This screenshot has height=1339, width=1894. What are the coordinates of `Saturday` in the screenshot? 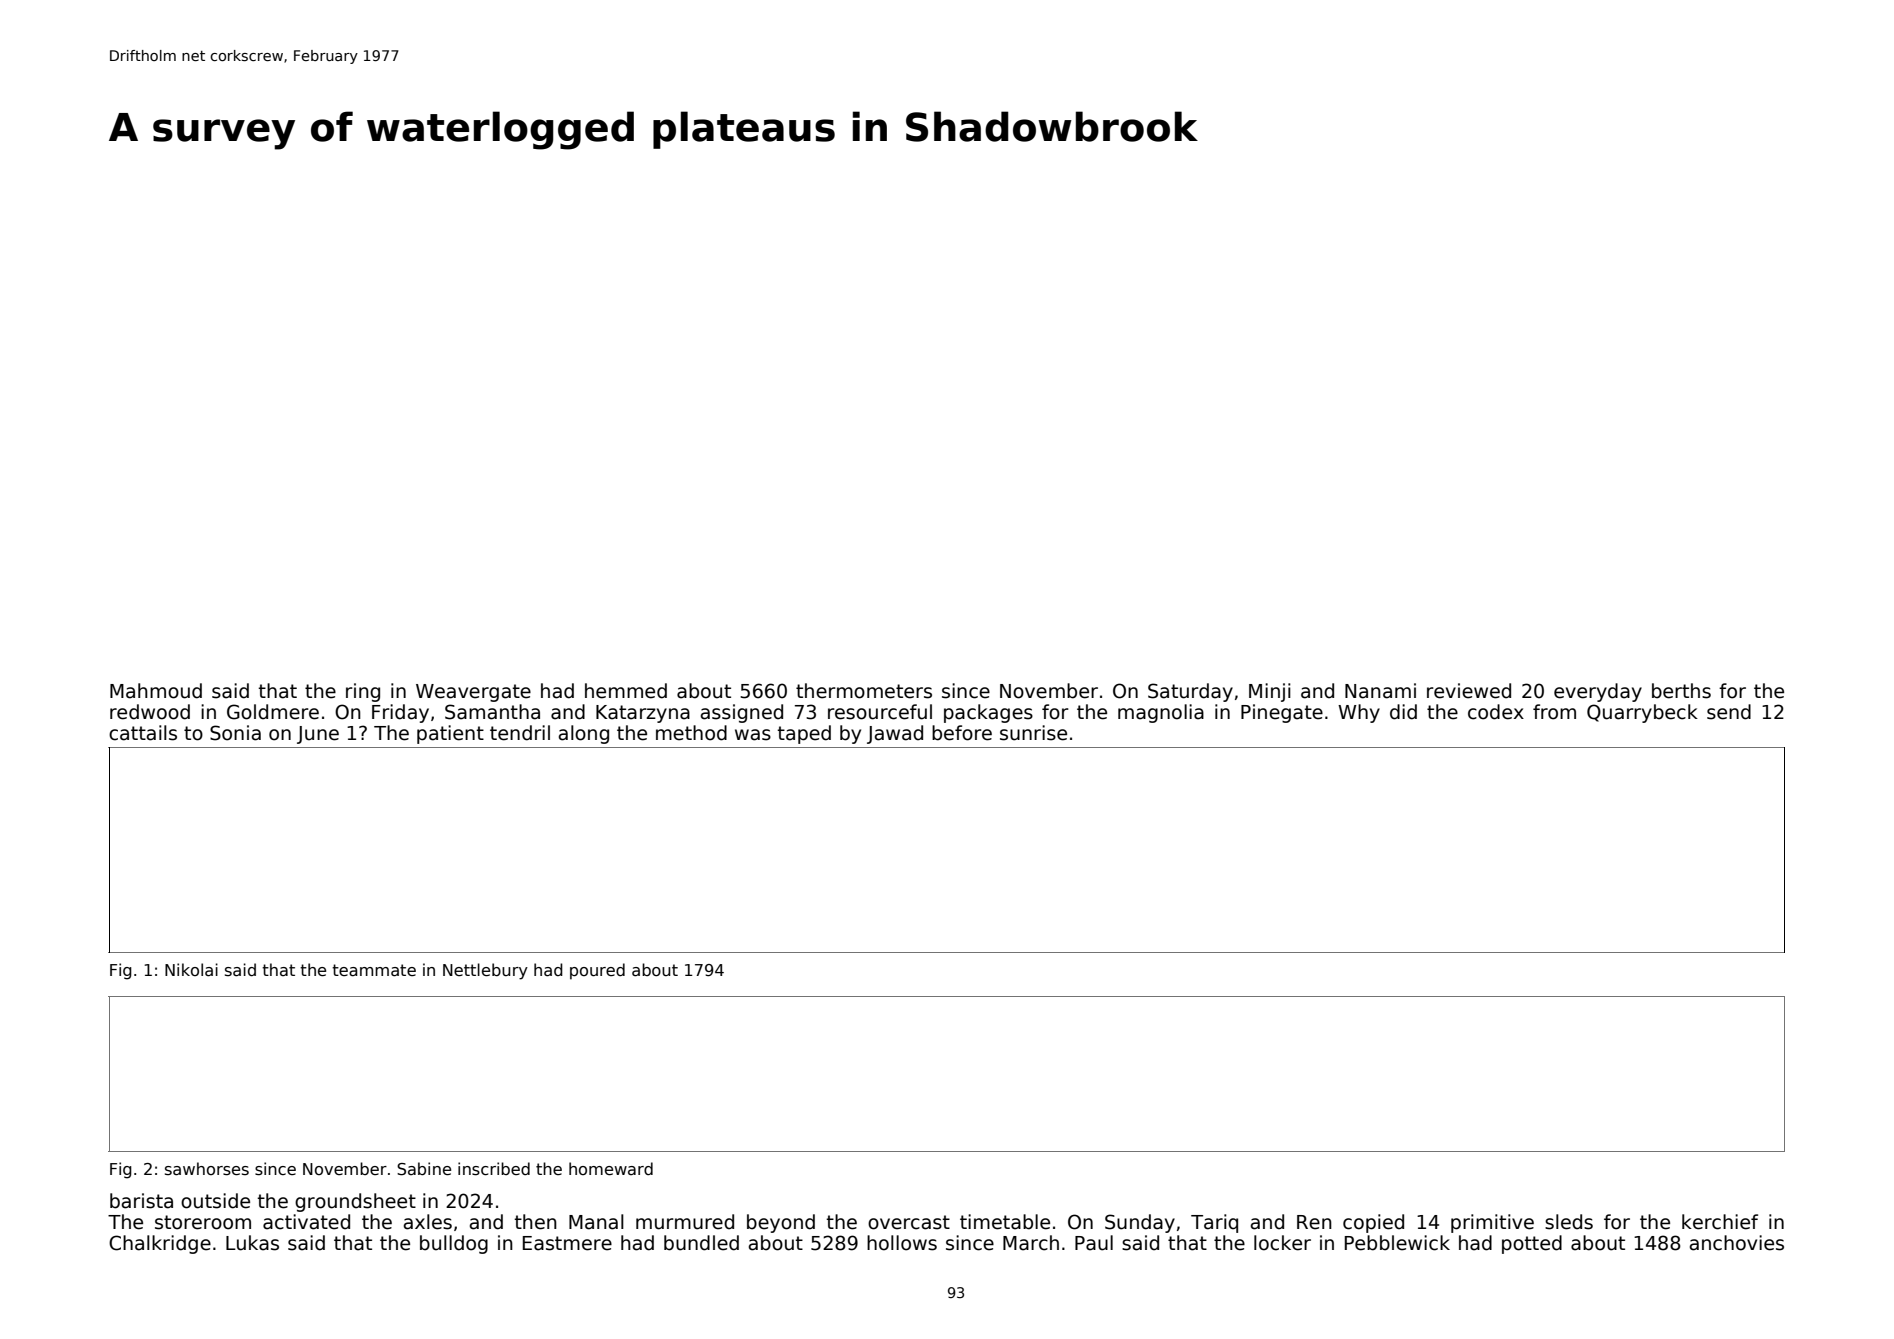 It's located at (1190, 692).
